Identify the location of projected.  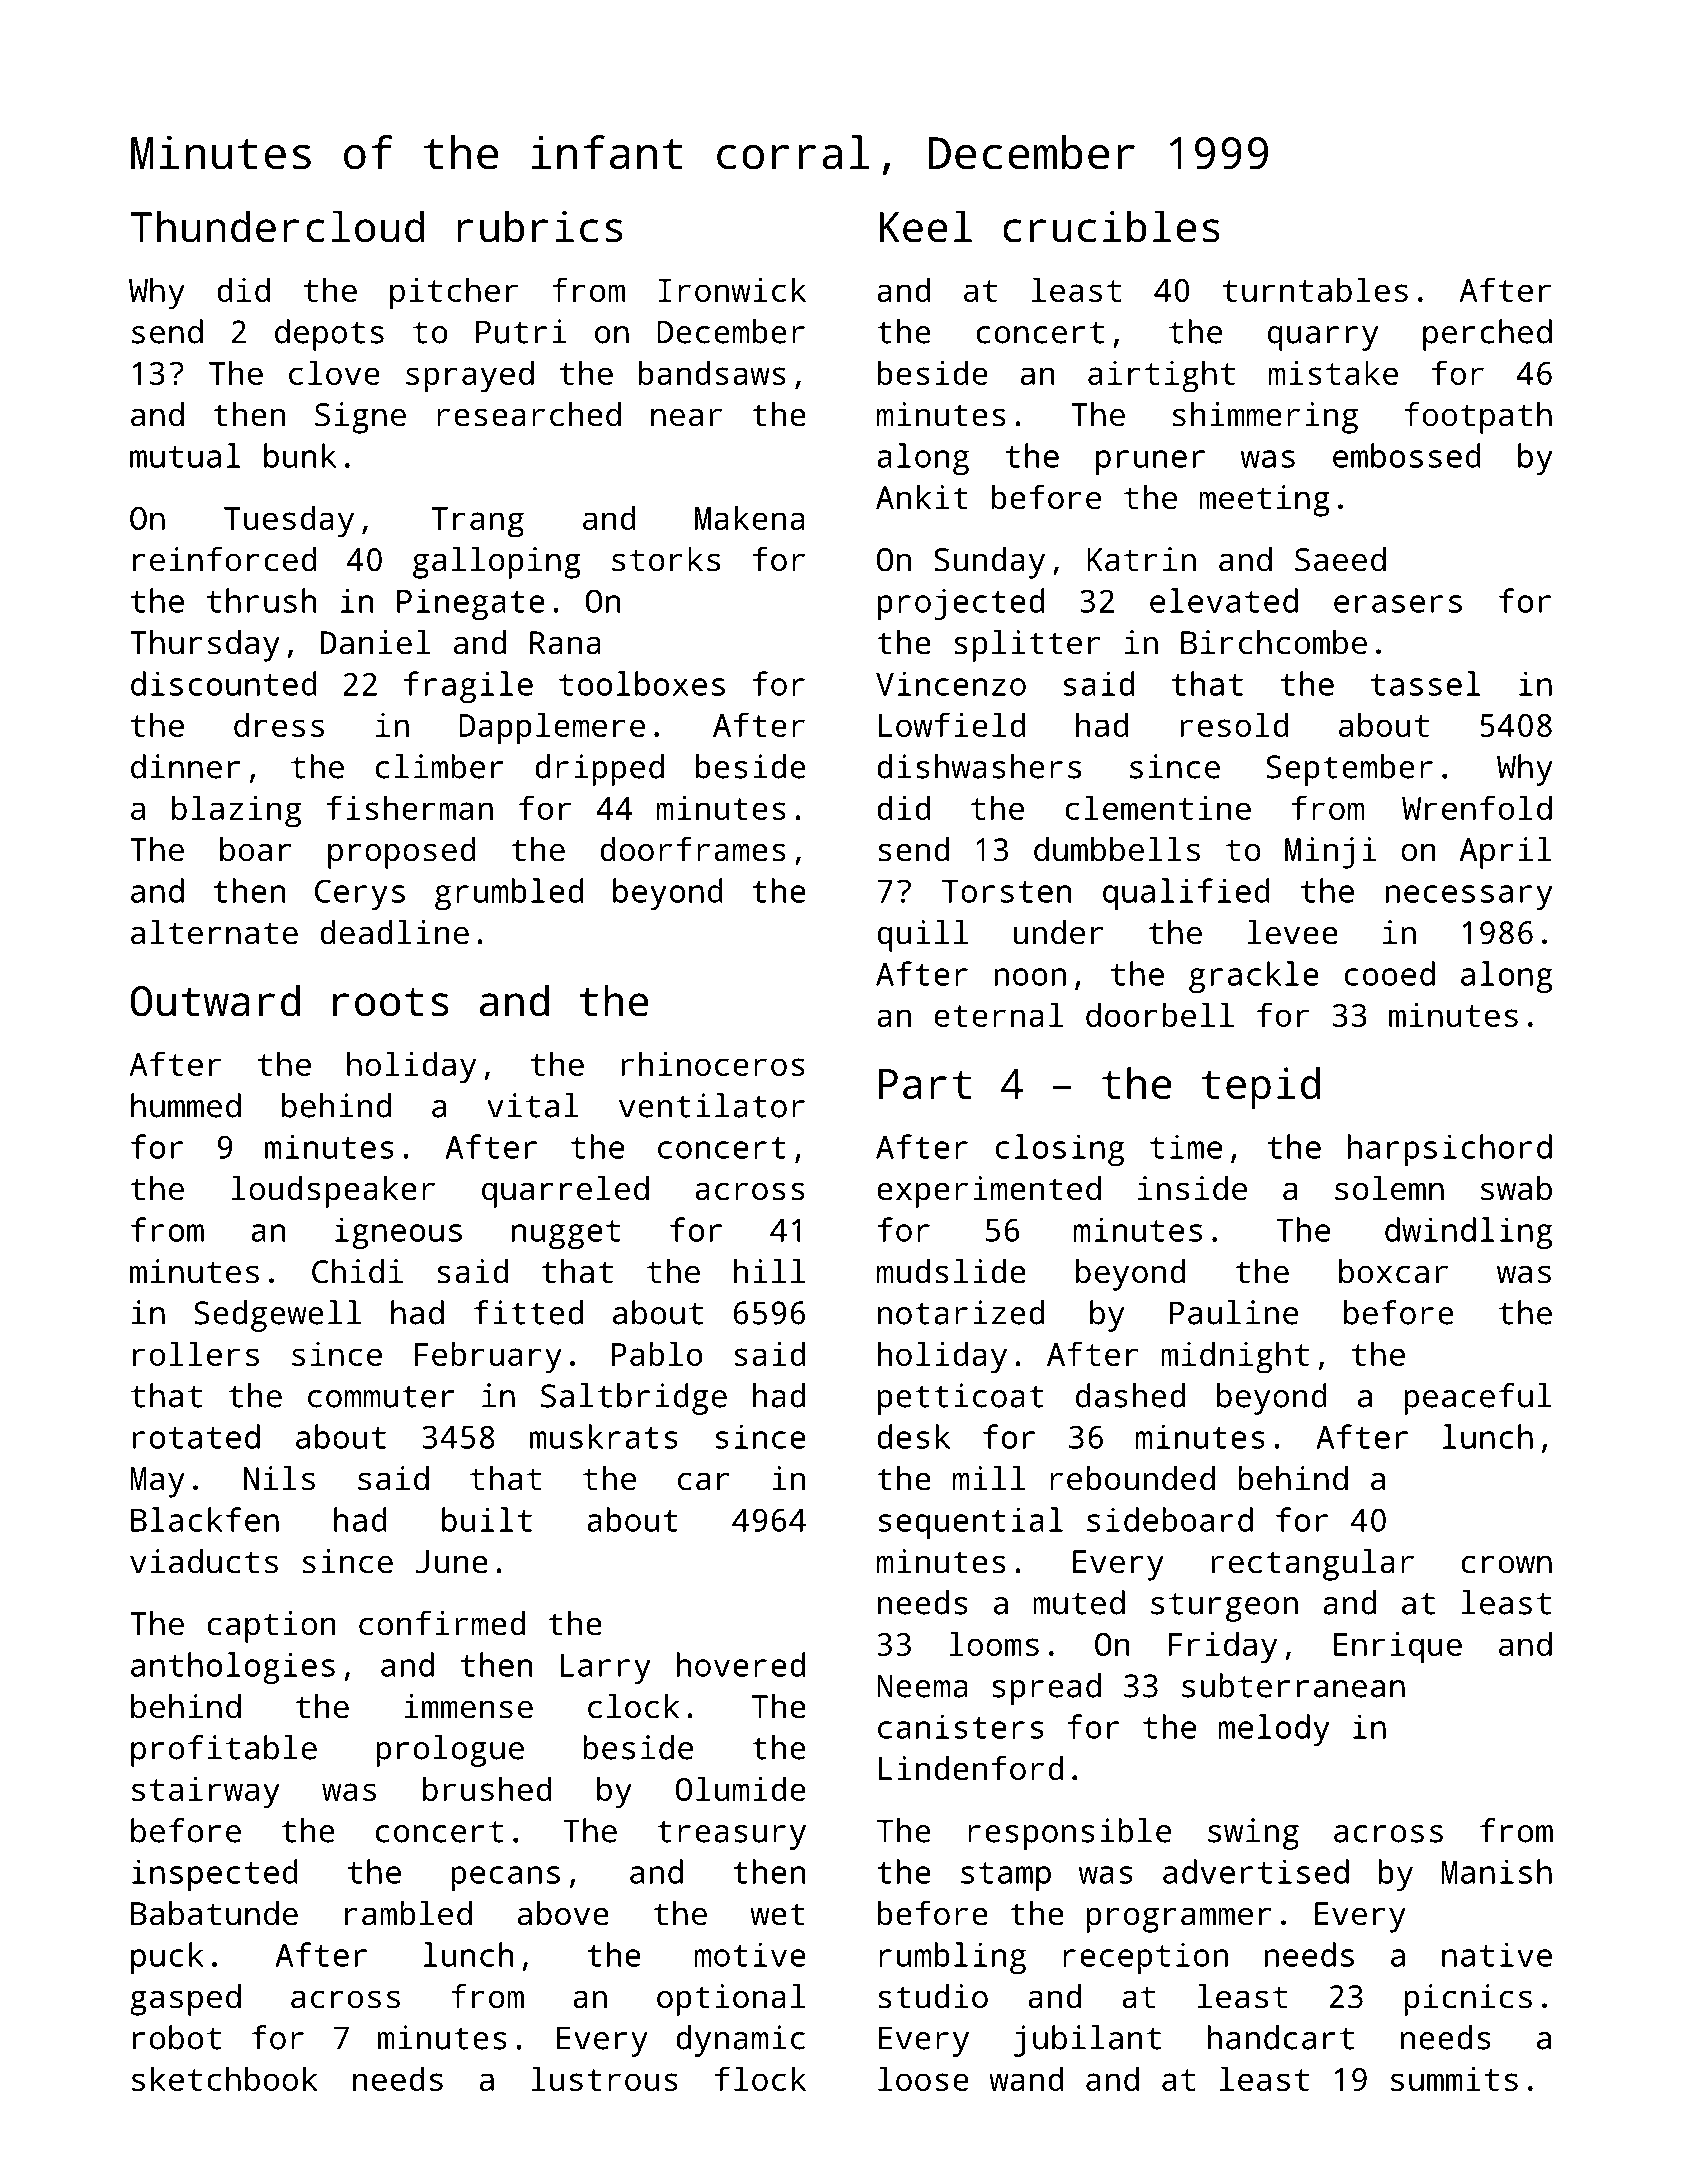
(961, 604).
